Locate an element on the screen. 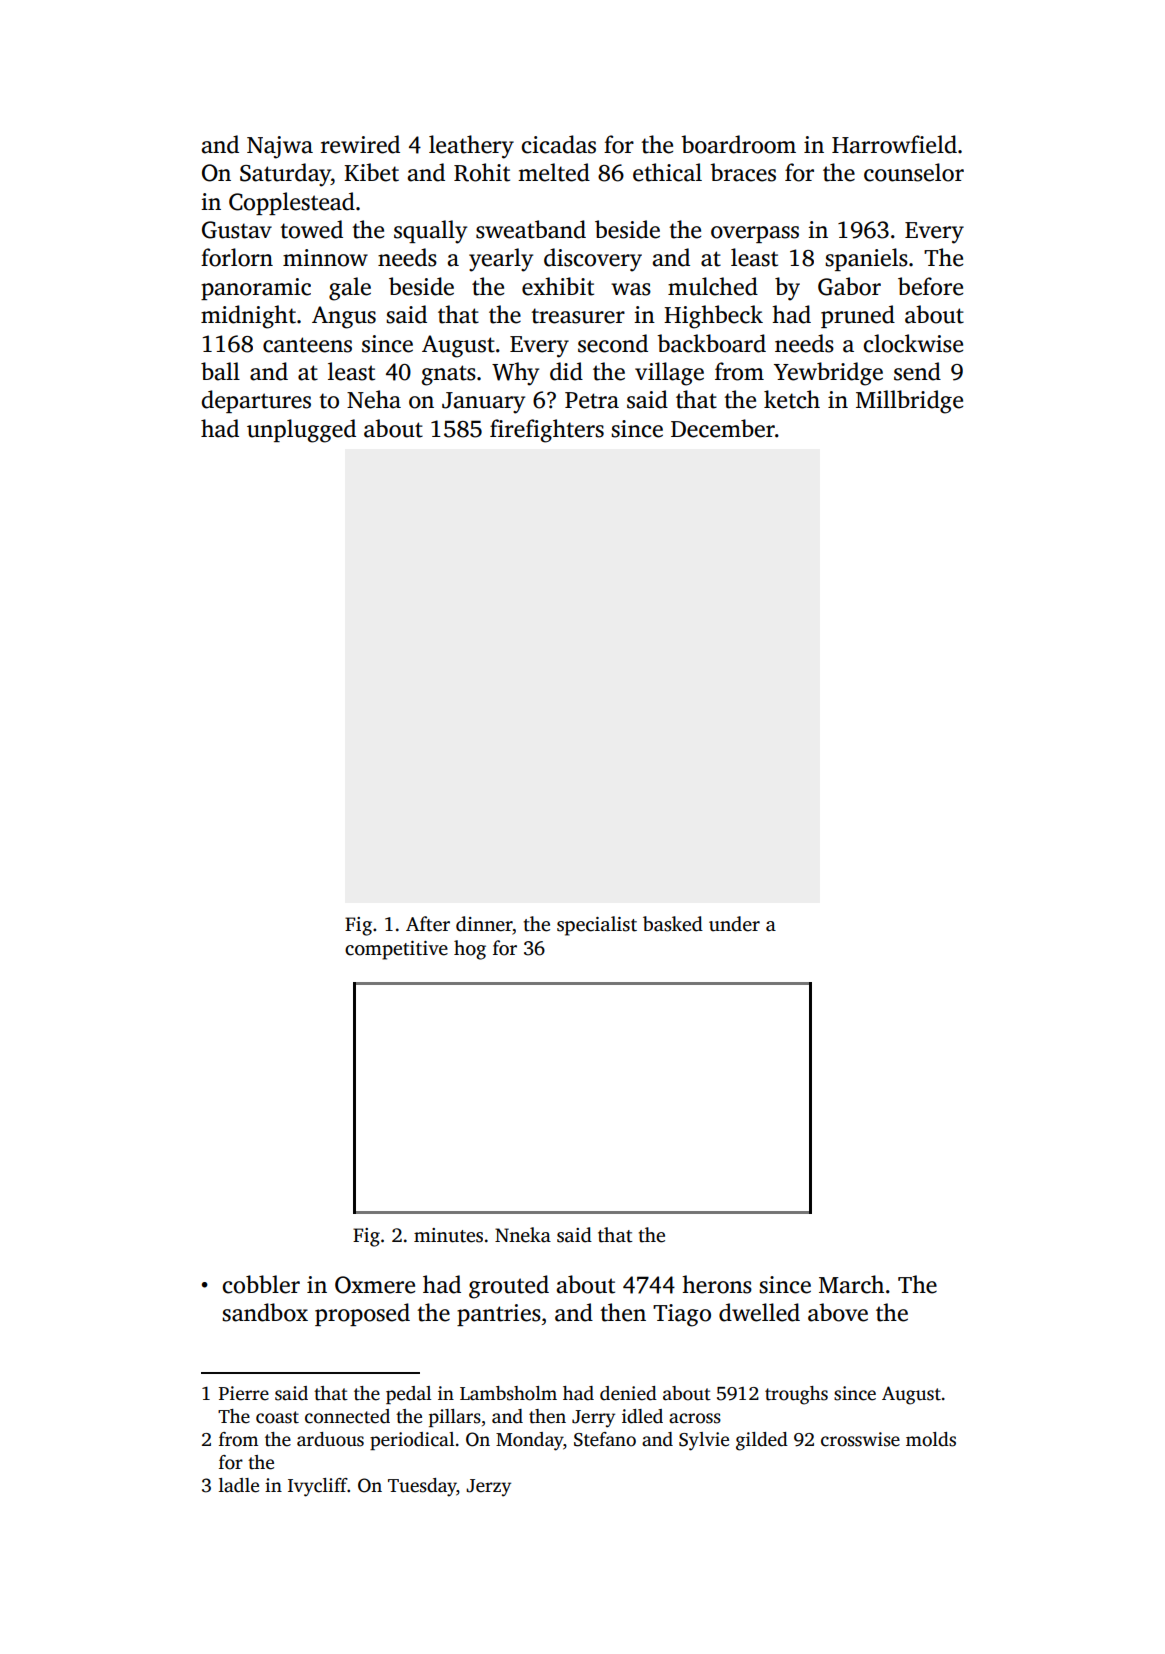  crosswise is located at coordinates (860, 1439).
